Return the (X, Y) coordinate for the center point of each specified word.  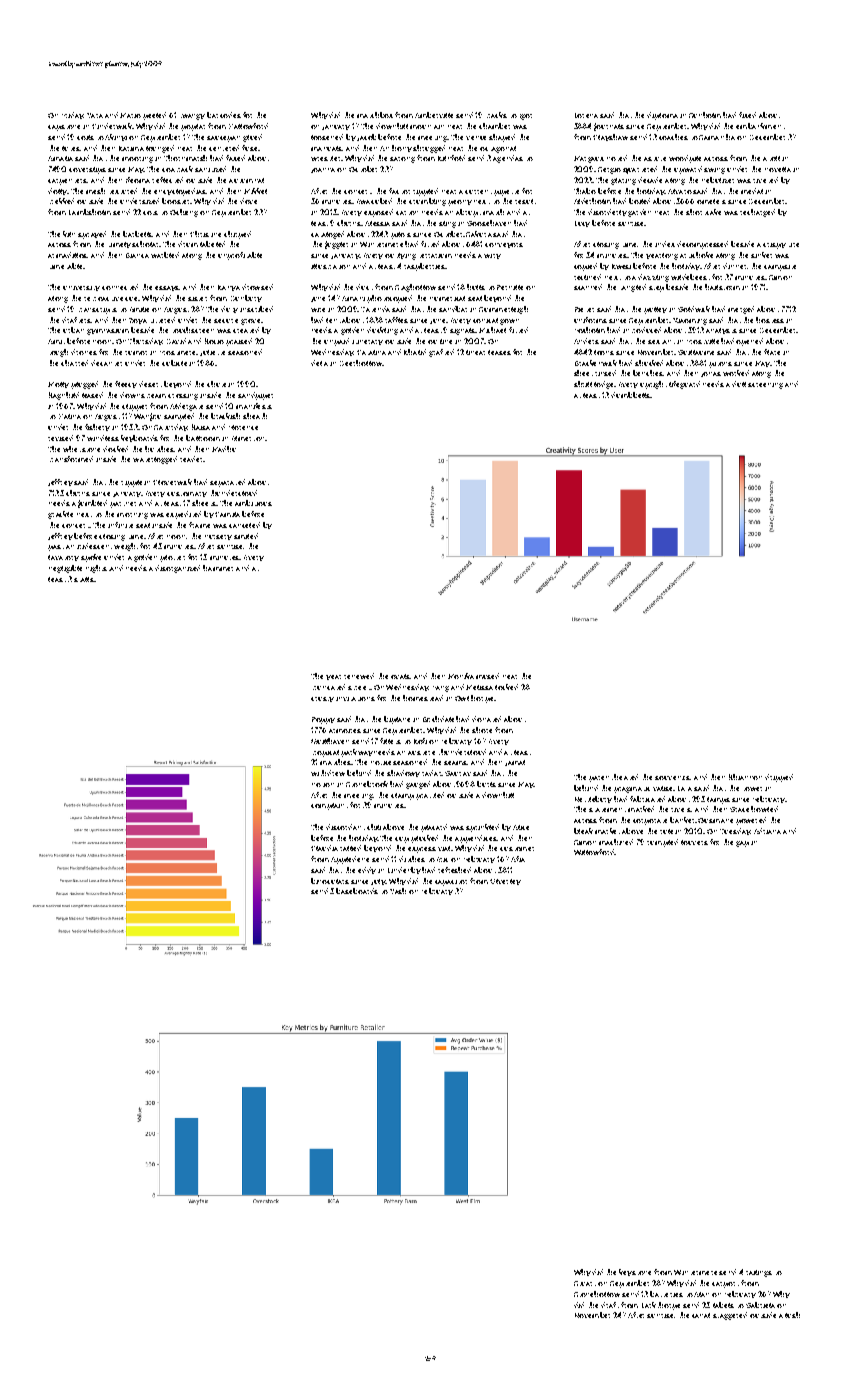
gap (742, 844)
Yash (398, 891)
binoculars (330, 881)
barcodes (224, 115)
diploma (662, 116)
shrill (583, 384)
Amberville (434, 115)
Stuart (585, 1283)
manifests (254, 406)
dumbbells (630, 395)
